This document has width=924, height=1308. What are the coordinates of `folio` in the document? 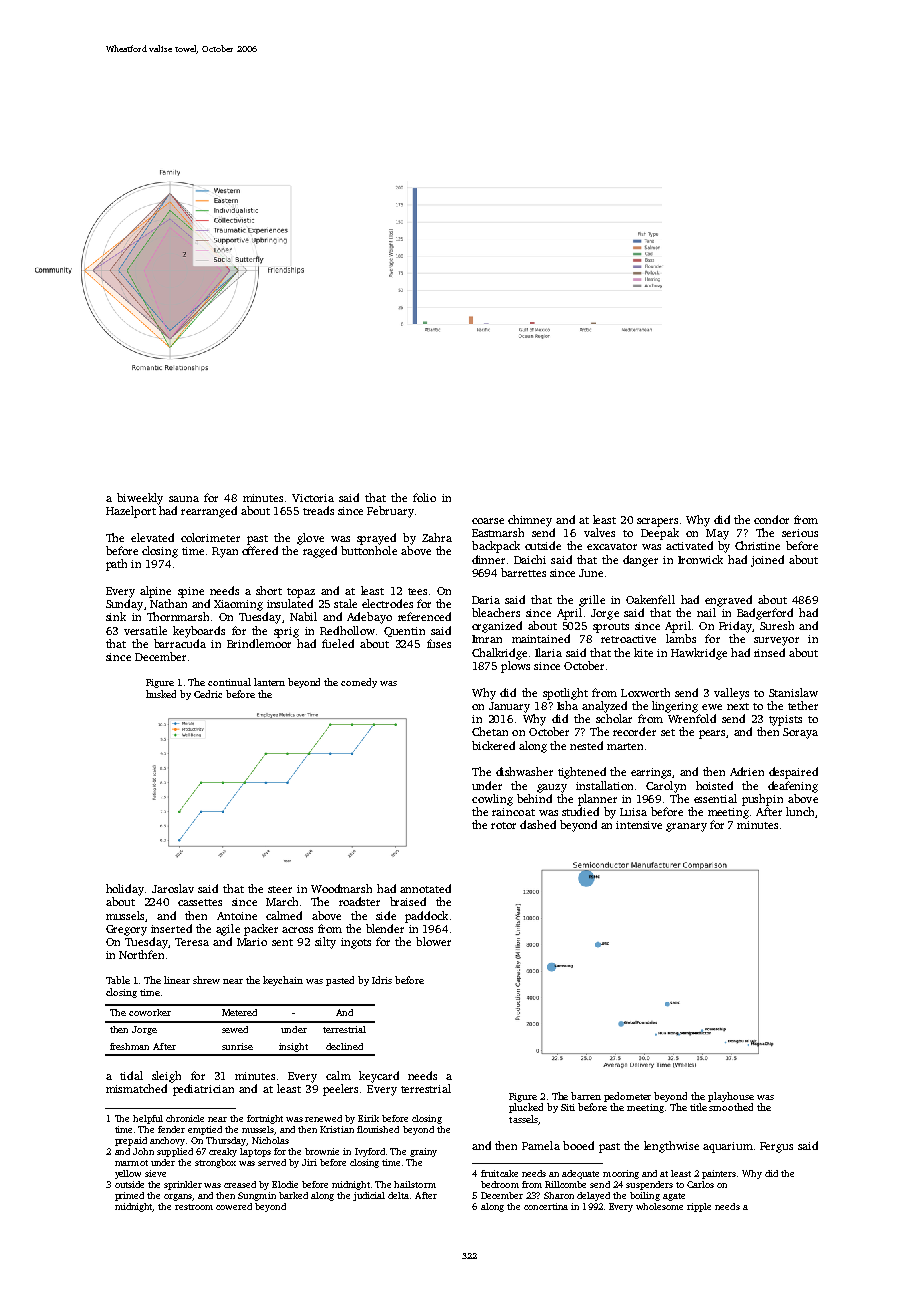 It's located at (424, 497).
